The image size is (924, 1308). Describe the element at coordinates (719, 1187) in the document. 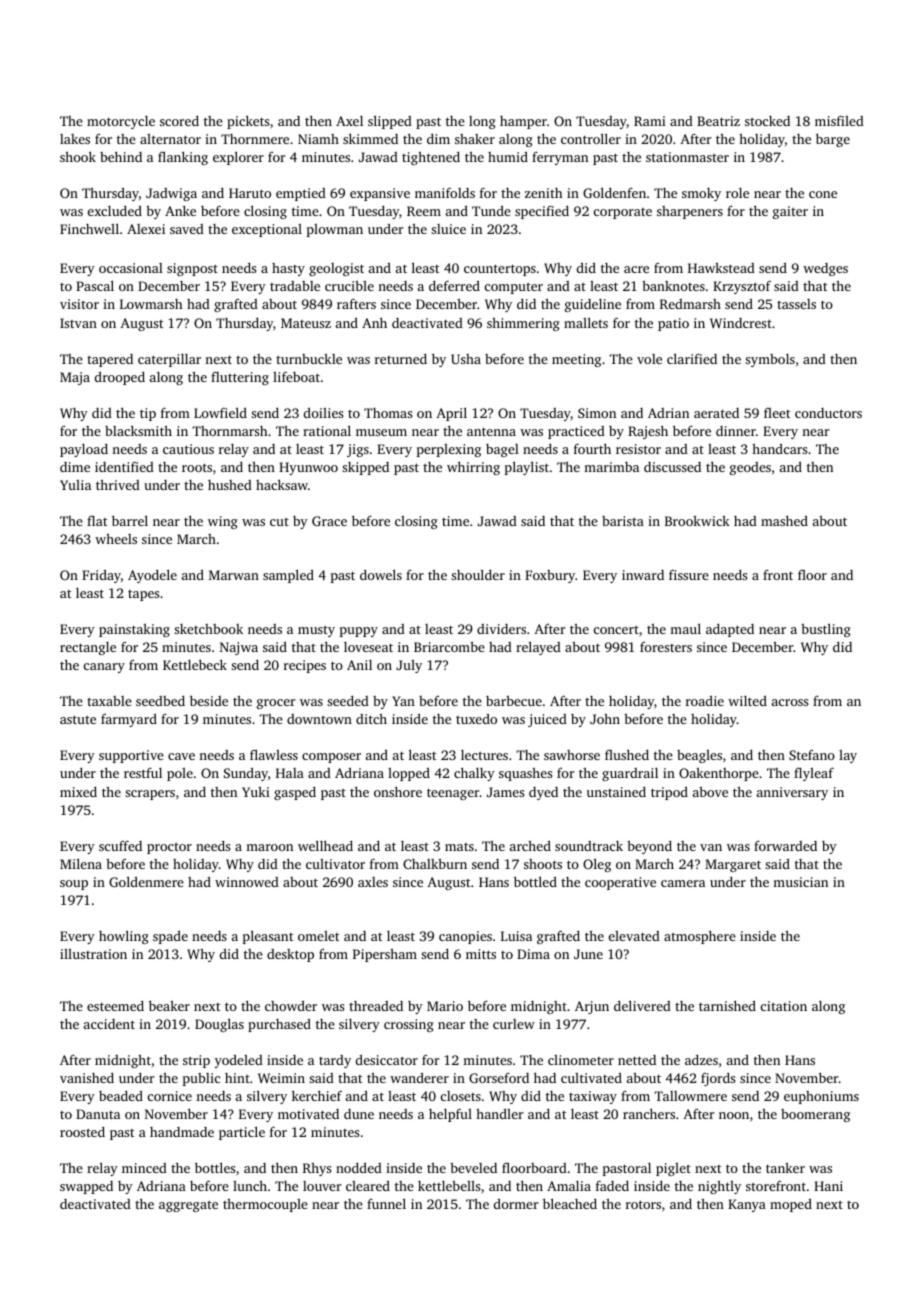

I see `nightly` at that location.
